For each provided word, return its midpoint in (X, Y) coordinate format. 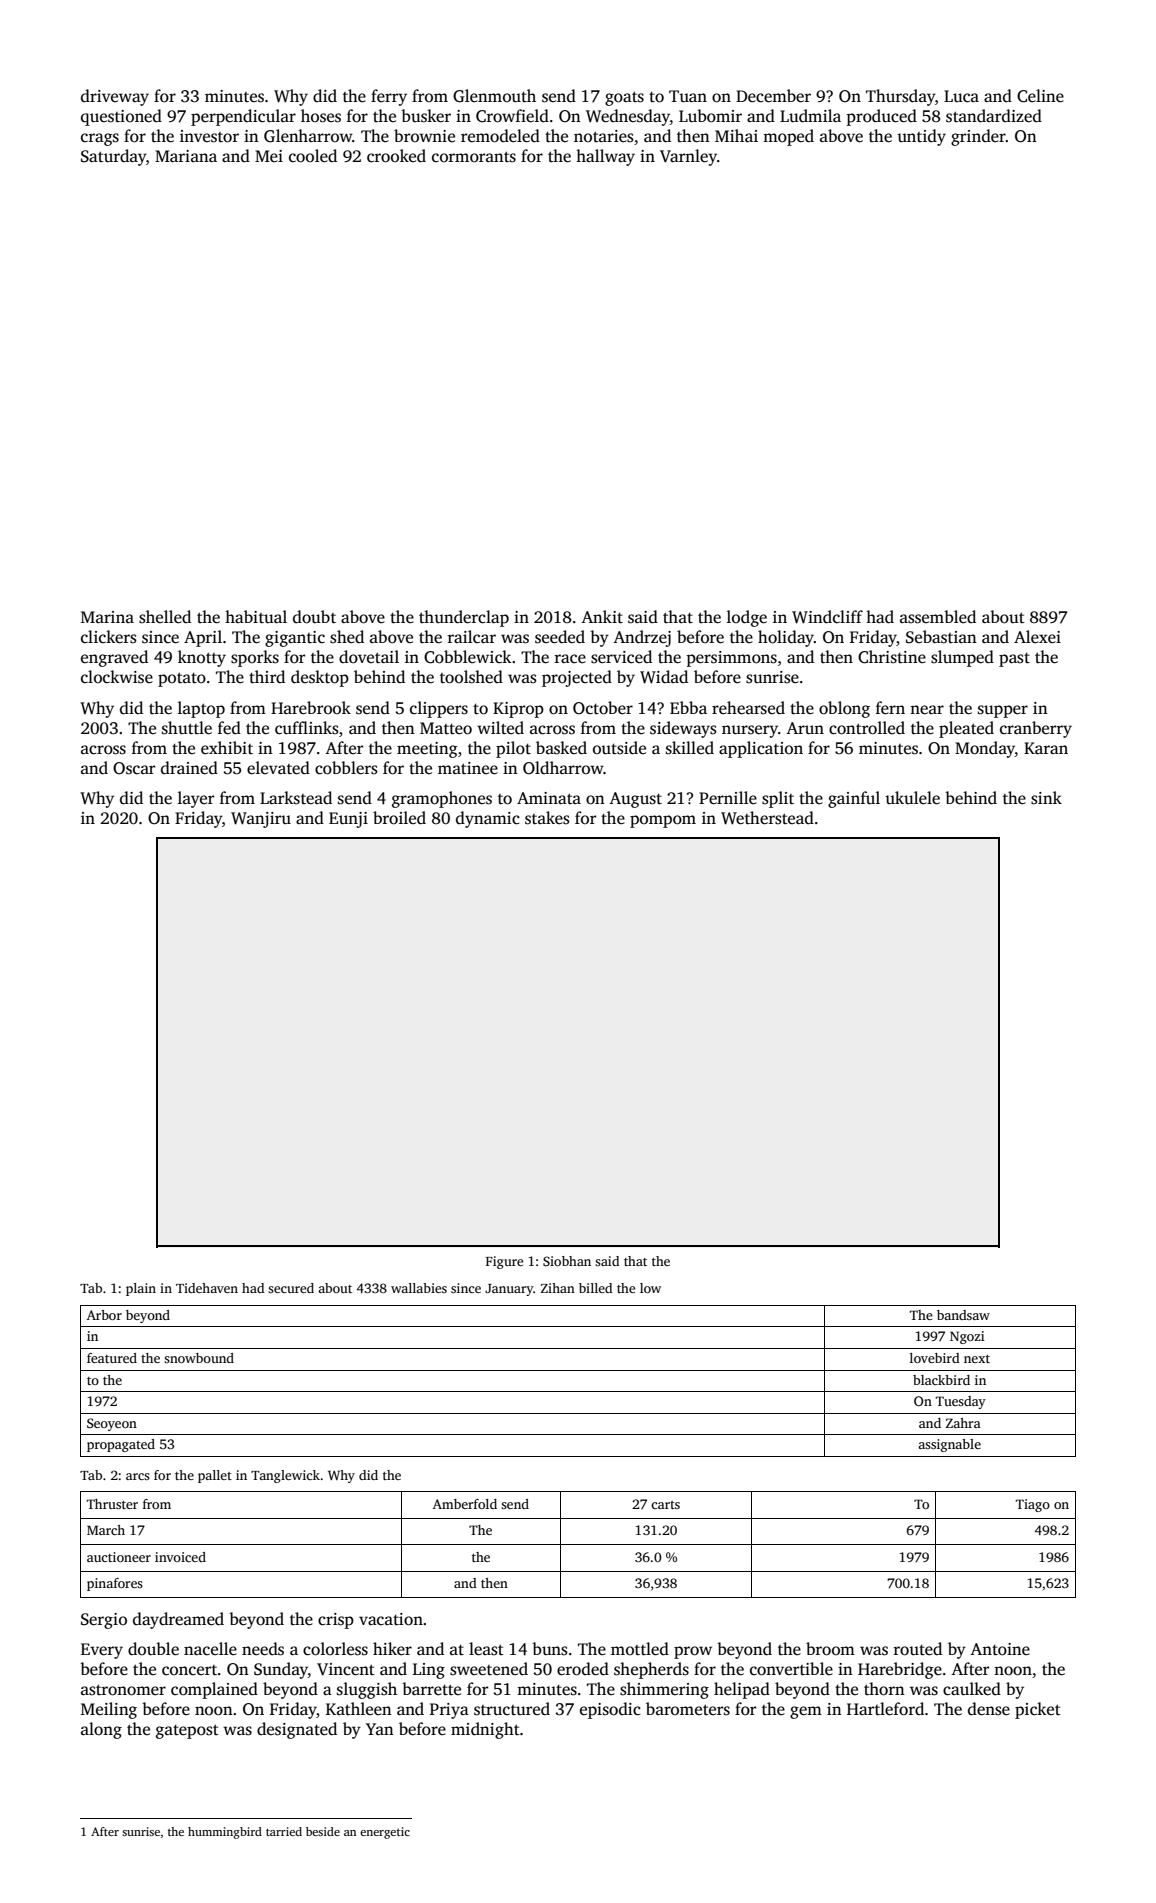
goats (624, 98)
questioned (121, 117)
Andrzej (642, 638)
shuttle (187, 728)
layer (196, 799)
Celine (1040, 96)
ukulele (912, 798)
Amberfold (465, 1504)
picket (1038, 1710)
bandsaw (963, 1315)
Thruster (112, 1504)
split (778, 799)
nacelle (210, 1649)
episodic (610, 1710)
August (635, 800)
